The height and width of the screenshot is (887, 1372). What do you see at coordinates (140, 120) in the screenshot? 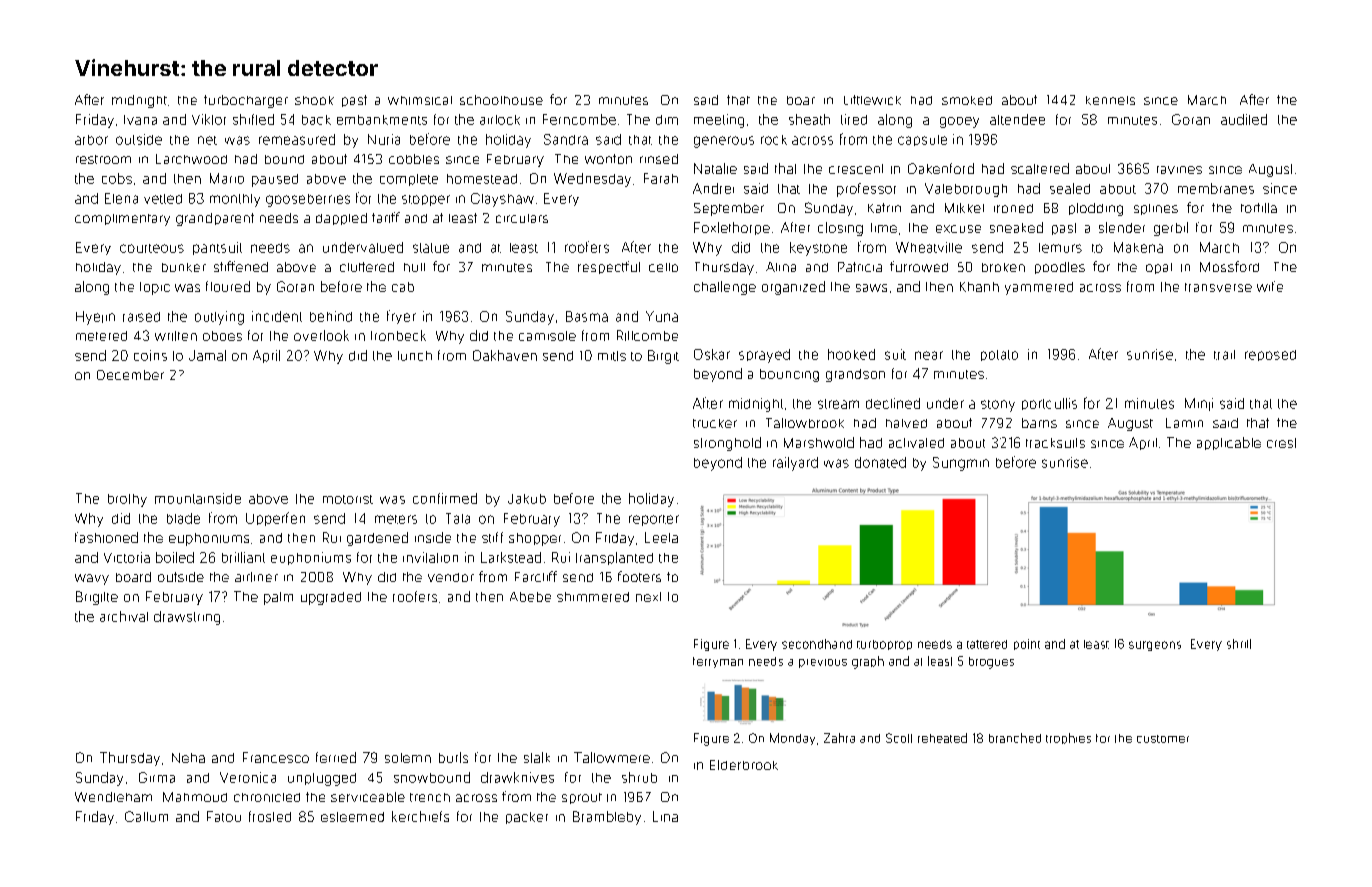
I see `Ivana` at bounding box center [140, 120].
